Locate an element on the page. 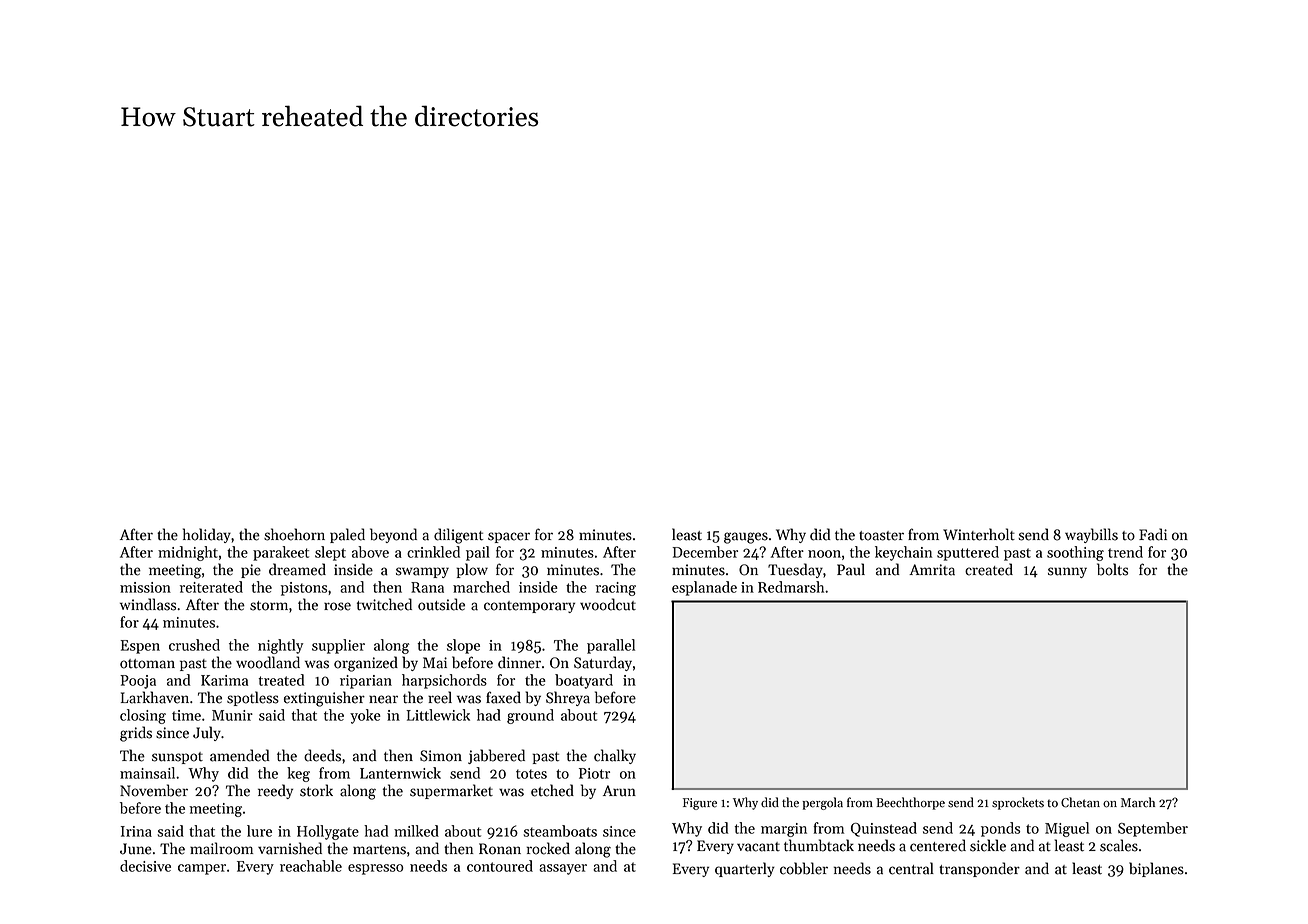  Tuesday is located at coordinates (795, 570).
